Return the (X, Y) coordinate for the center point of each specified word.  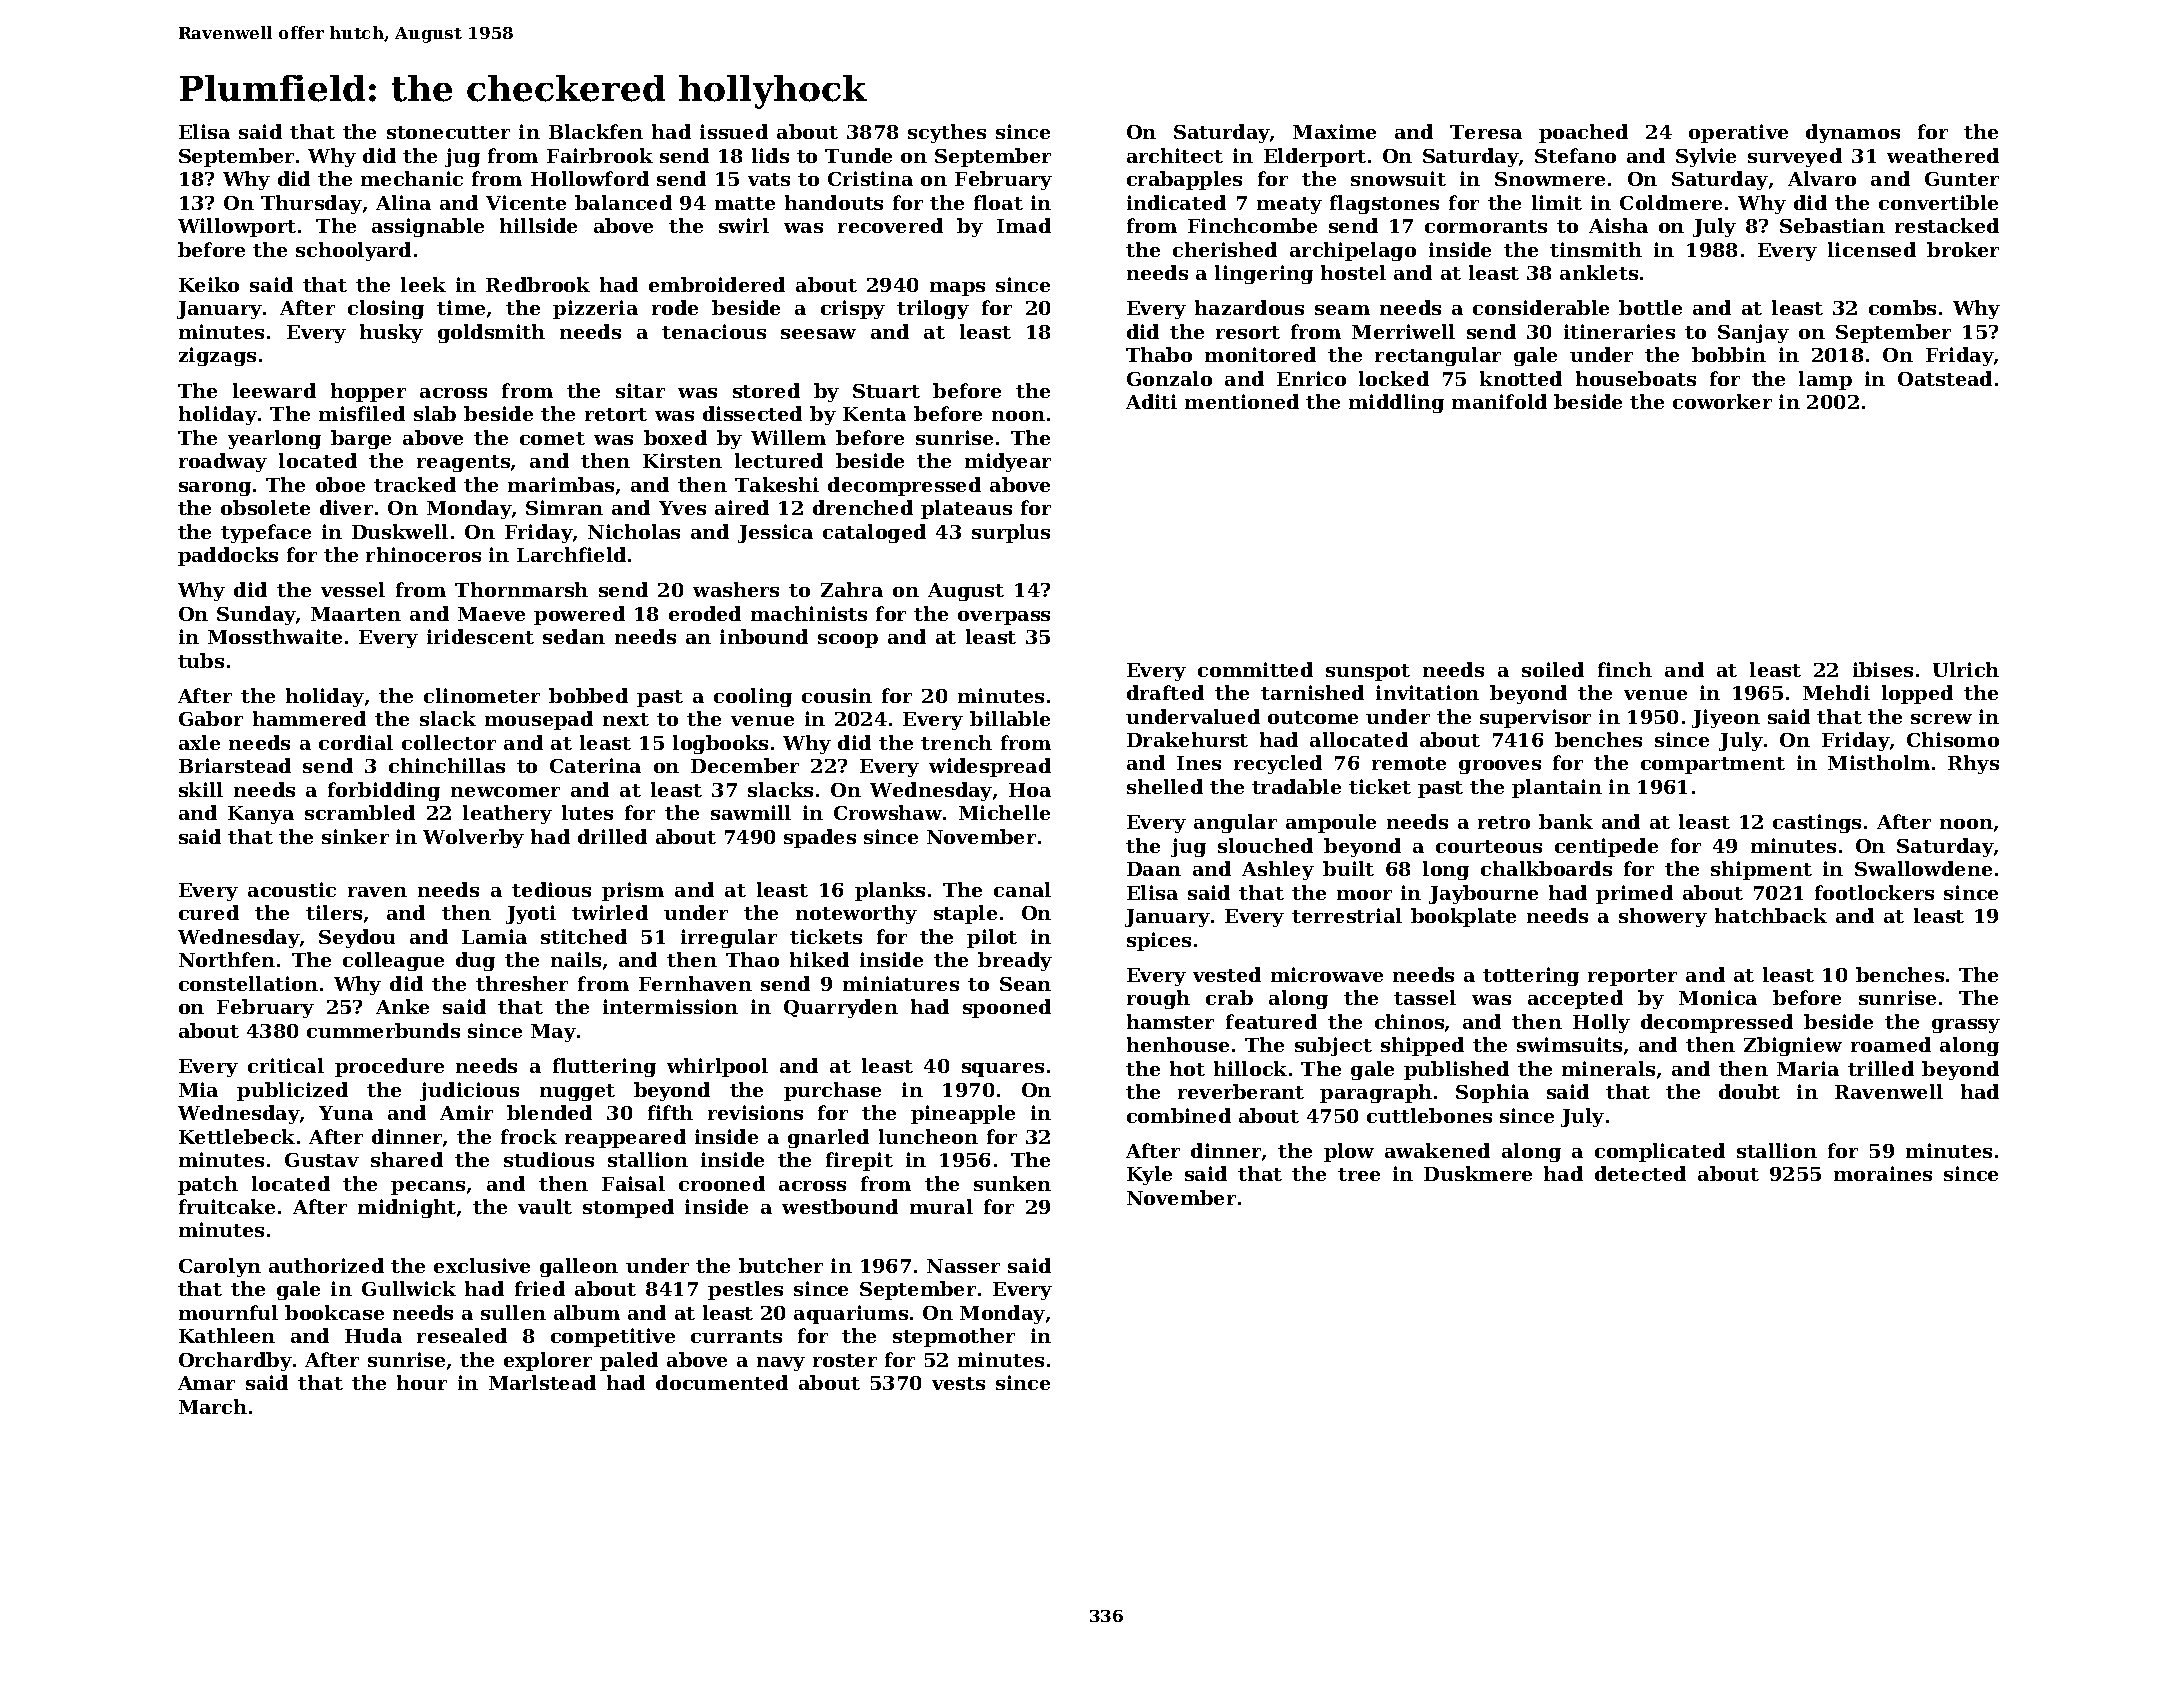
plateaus (966, 509)
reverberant (1241, 1091)
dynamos (1853, 133)
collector (449, 742)
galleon (579, 1267)
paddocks (228, 556)
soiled (1553, 669)
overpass (1004, 618)
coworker (1722, 401)
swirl (744, 225)
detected (1640, 1173)
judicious (469, 1091)
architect (1175, 155)
